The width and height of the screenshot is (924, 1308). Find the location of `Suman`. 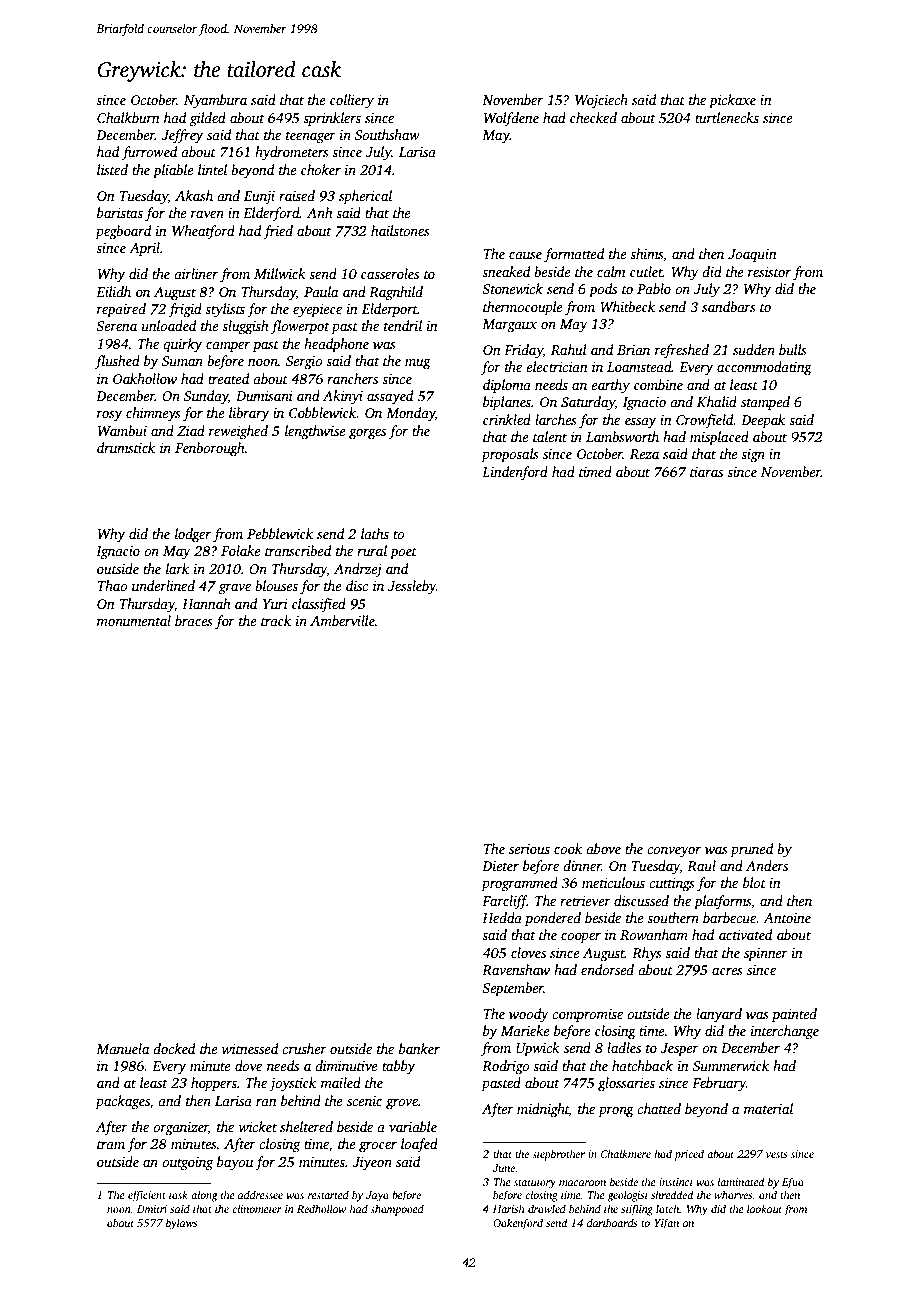

Suman is located at coordinates (182, 361).
